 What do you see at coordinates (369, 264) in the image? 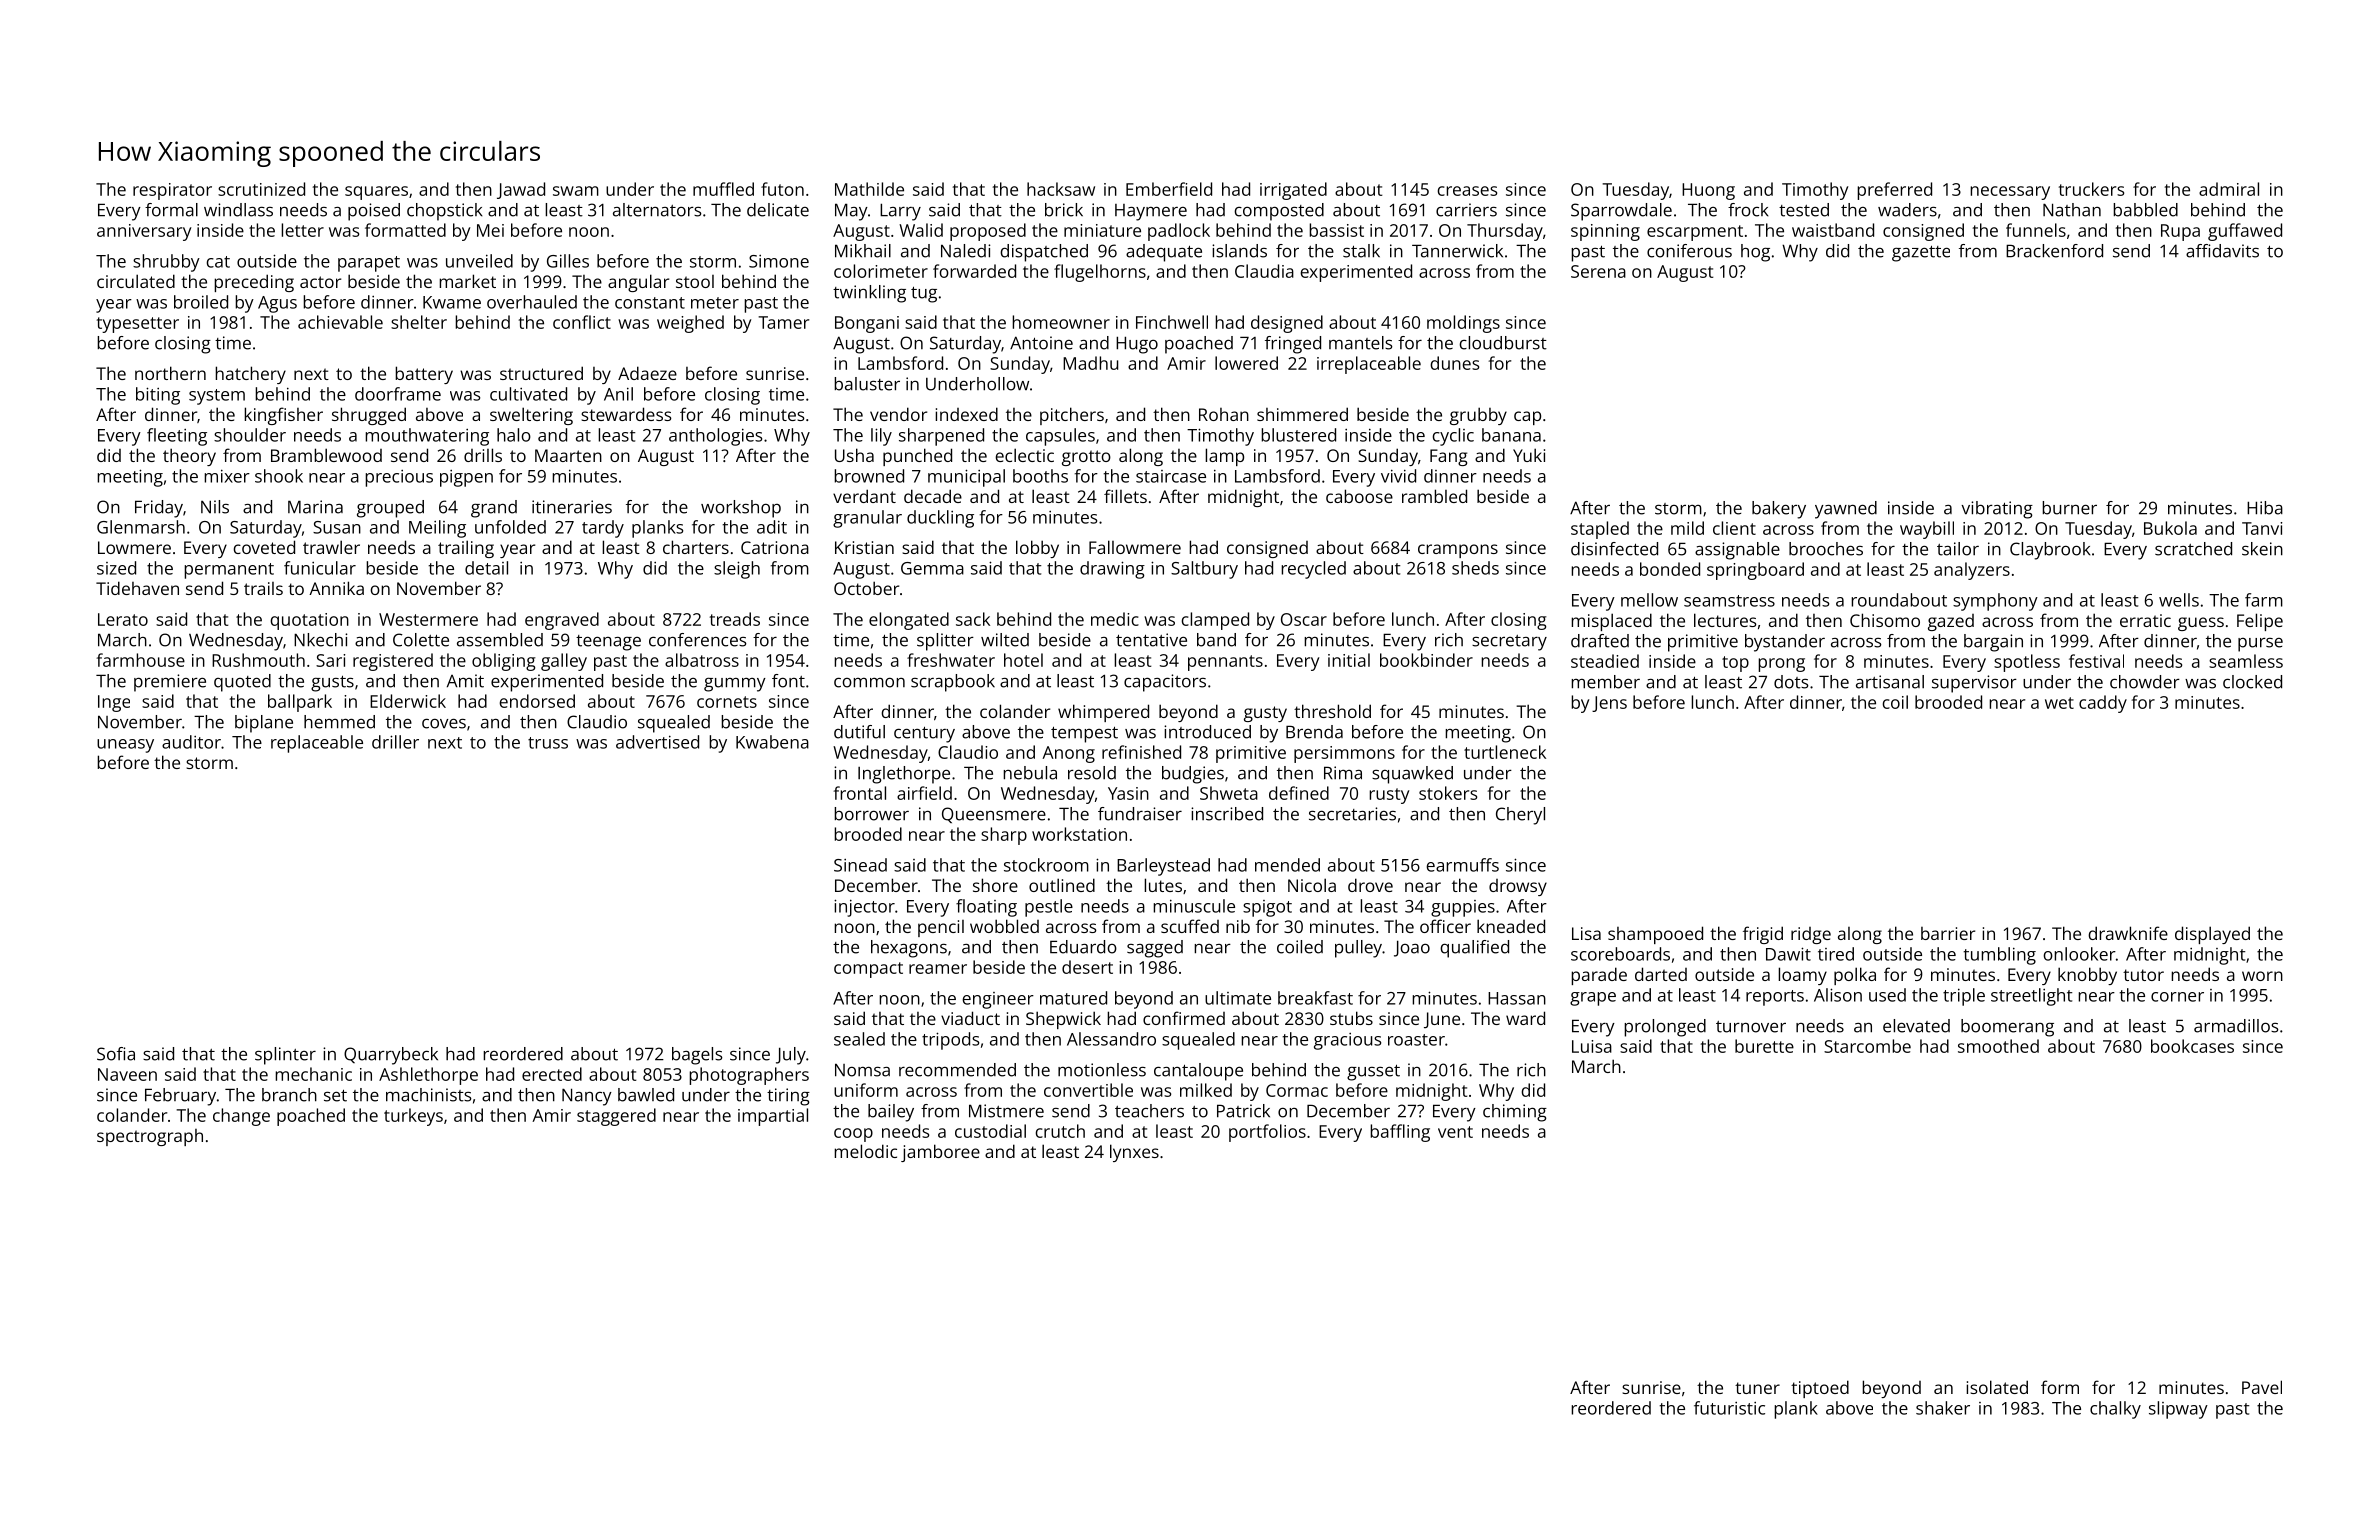
I see `parapet` at bounding box center [369, 264].
